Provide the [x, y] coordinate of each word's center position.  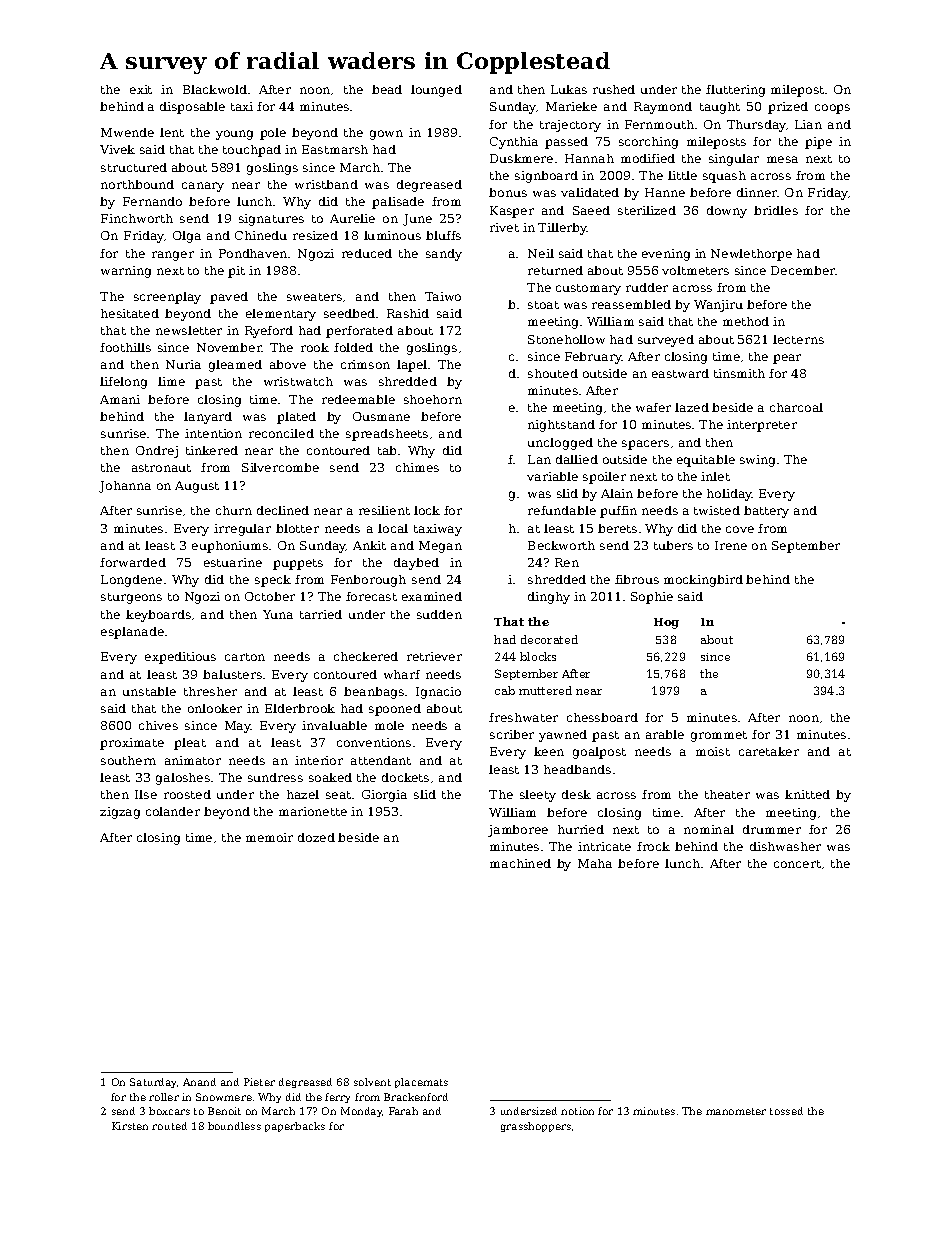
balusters [232, 674]
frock [653, 846]
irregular [242, 530]
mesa [782, 159]
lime [171, 381]
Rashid [408, 313]
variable [552, 476]
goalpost [599, 753]
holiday [729, 495]
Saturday [153, 1083]
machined [520, 863]
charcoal [796, 407]
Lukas [569, 89]
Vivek [117, 149]
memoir [269, 837]
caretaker [769, 751]
